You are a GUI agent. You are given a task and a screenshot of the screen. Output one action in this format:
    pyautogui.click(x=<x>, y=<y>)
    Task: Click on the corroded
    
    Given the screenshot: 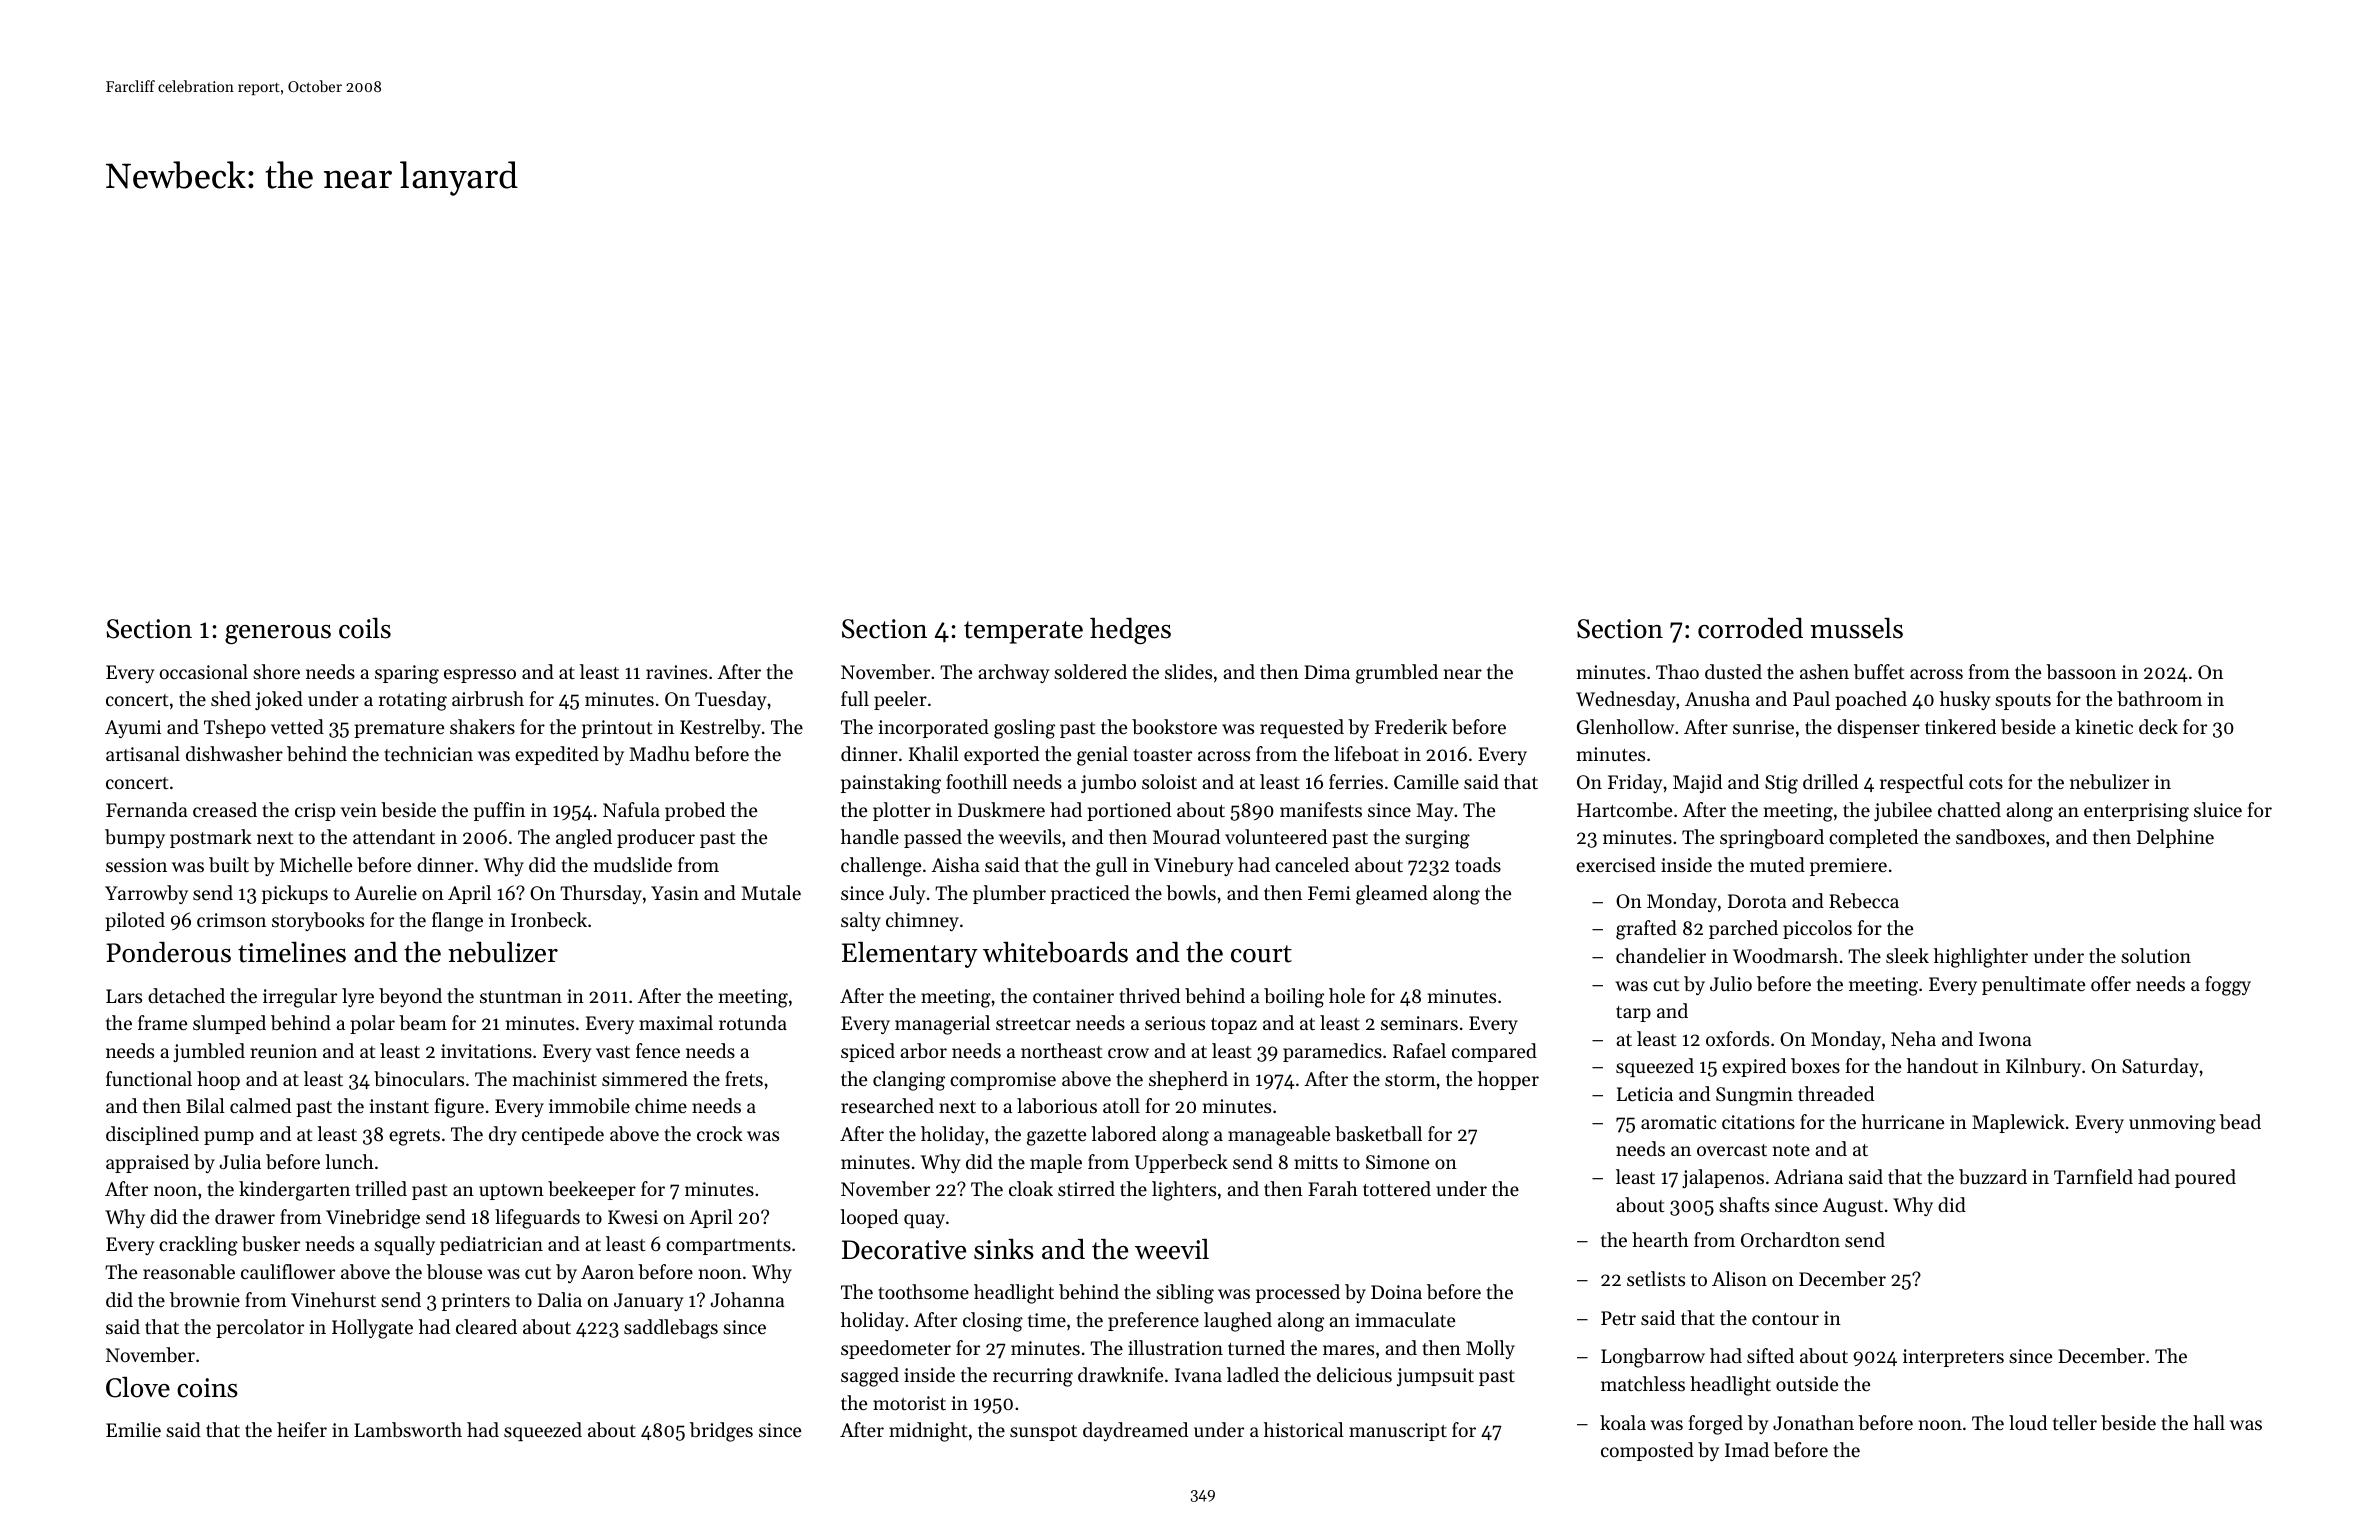 What is the action you would take?
    pyautogui.click(x=1750, y=628)
